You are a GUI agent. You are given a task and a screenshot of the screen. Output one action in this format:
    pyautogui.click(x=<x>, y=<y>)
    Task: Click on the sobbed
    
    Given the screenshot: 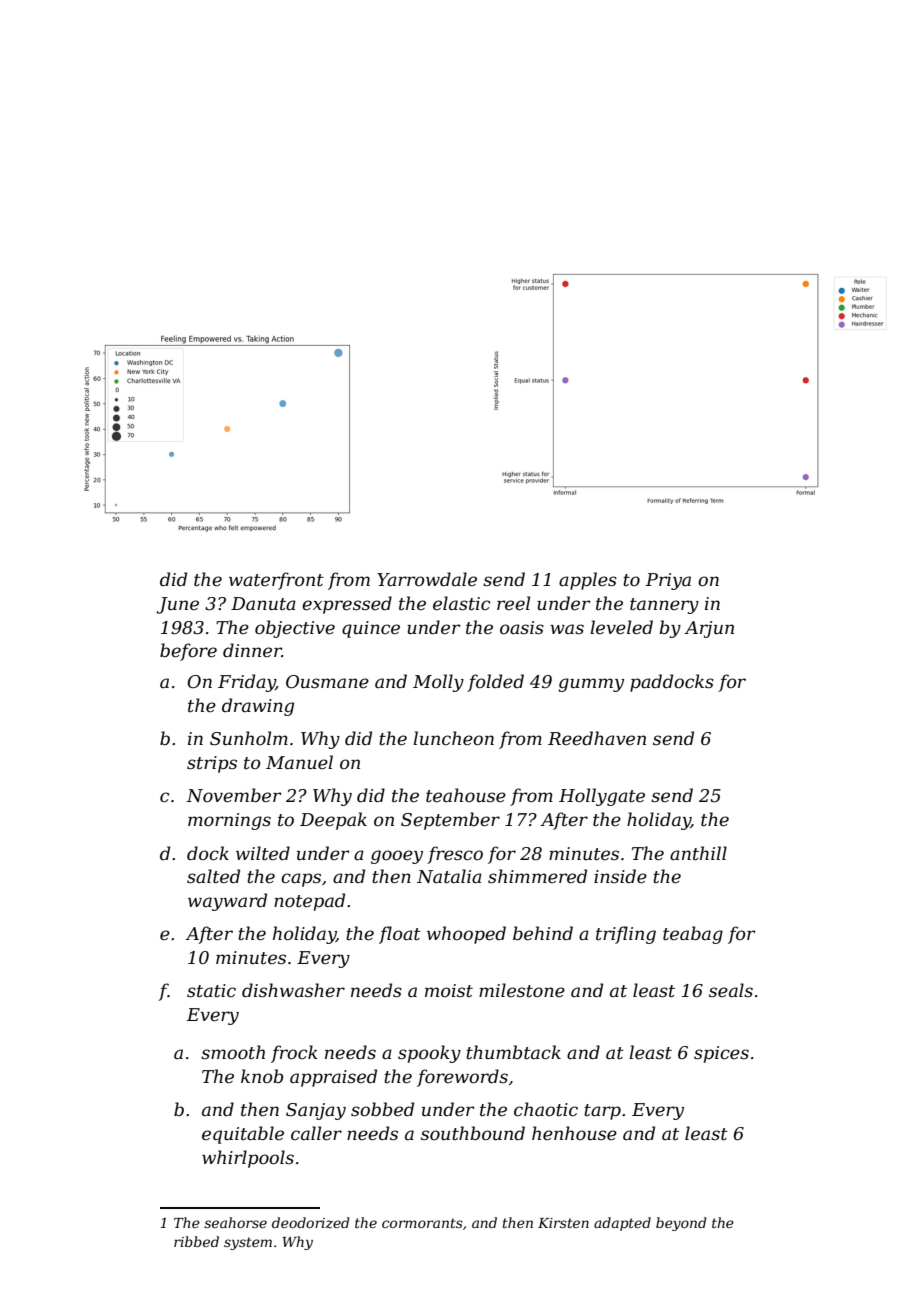 What is the action you would take?
    pyautogui.click(x=382, y=1109)
